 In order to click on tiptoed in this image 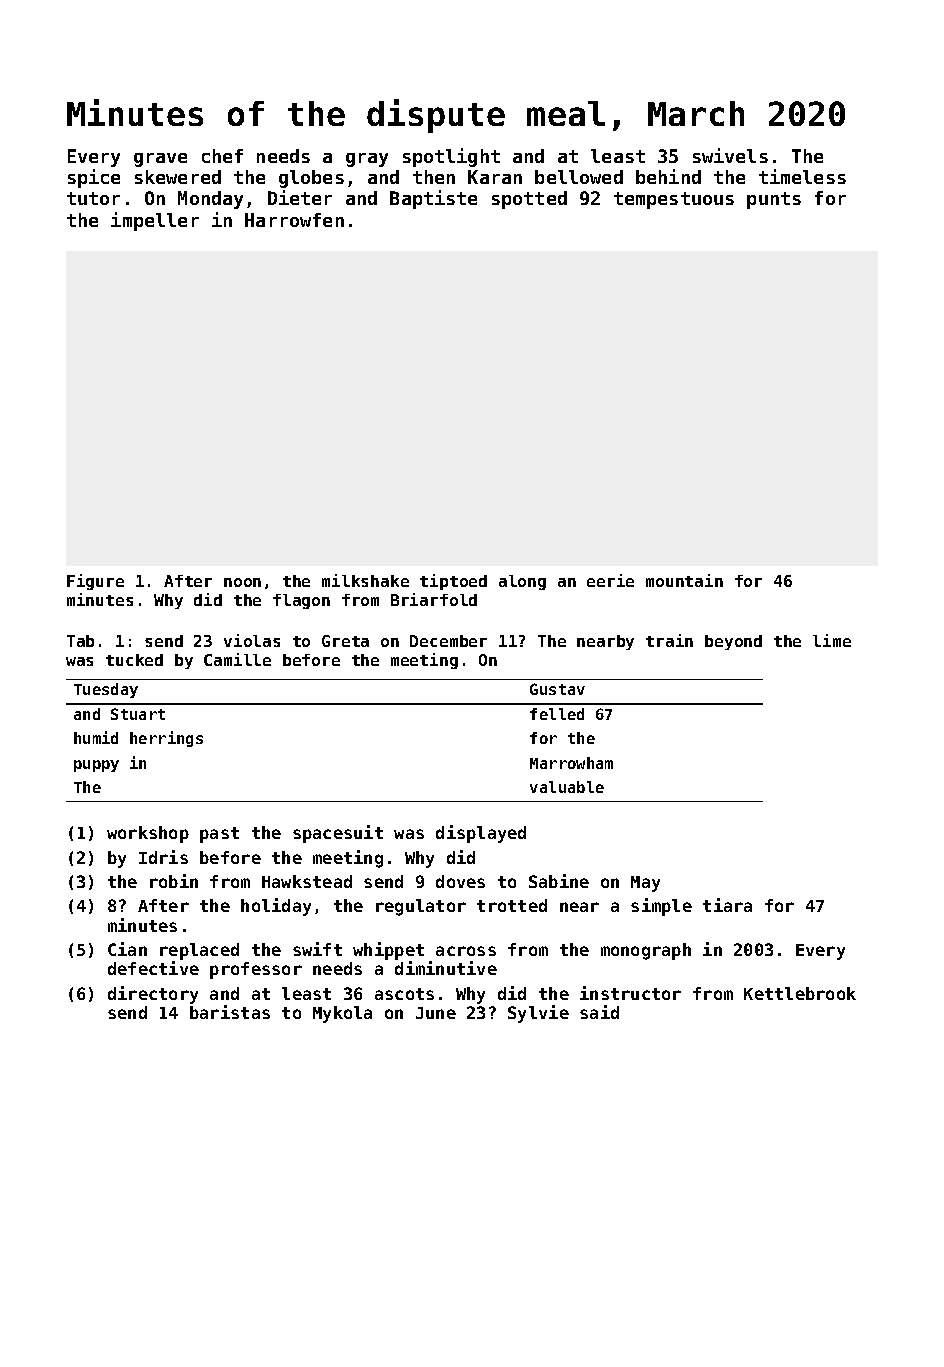, I will do `click(453, 582)`.
